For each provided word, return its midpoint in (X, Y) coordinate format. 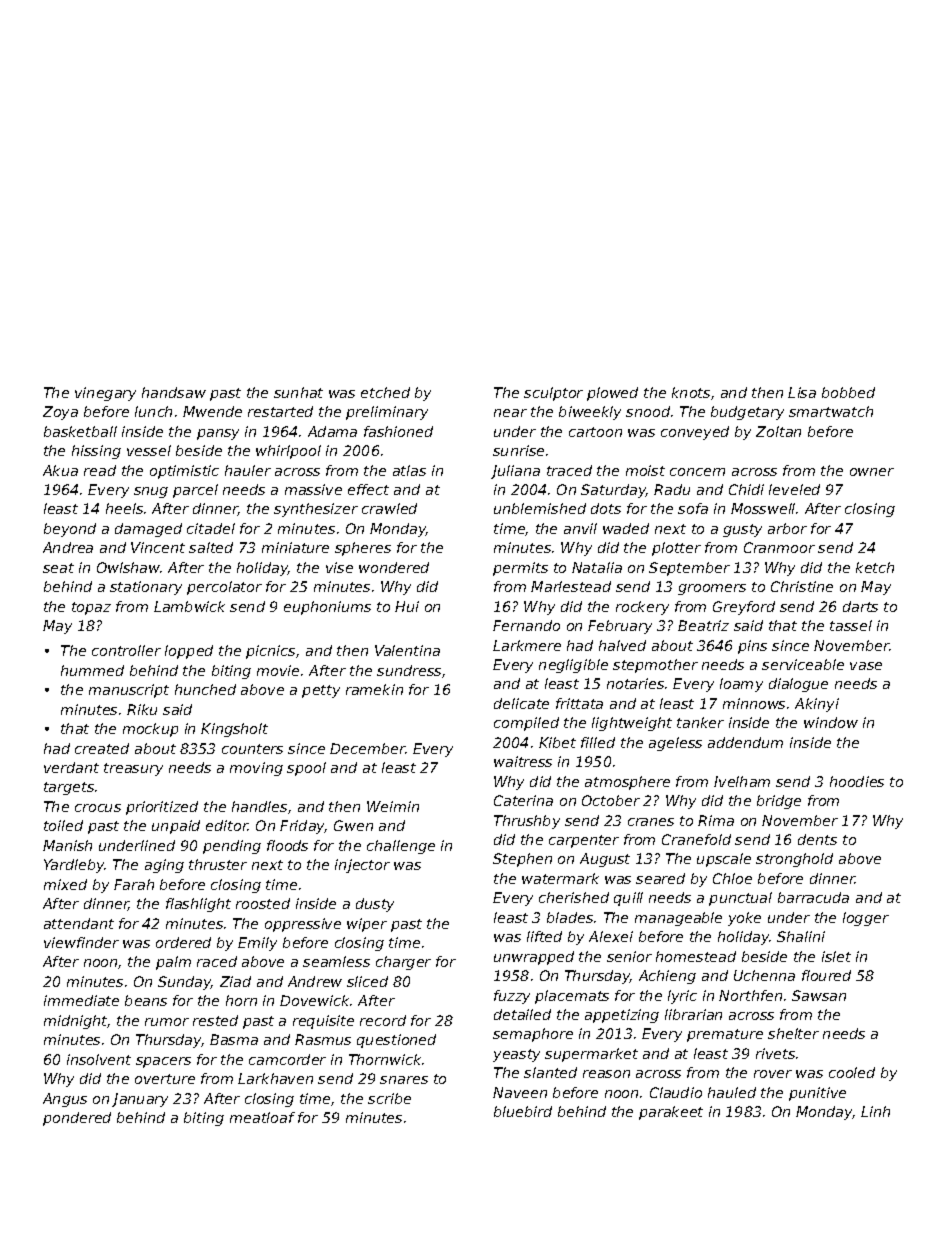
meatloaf (262, 1117)
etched (385, 392)
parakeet (671, 1113)
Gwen (353, 825)
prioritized (162, 808)
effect (368, 489)
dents (817, 839)
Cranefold (696, 839)
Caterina (523, 800)
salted (211, 547)
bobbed (848, 392)
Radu (672, 489)
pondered (77, 1119)
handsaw (174, 392)
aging (164, 866)
